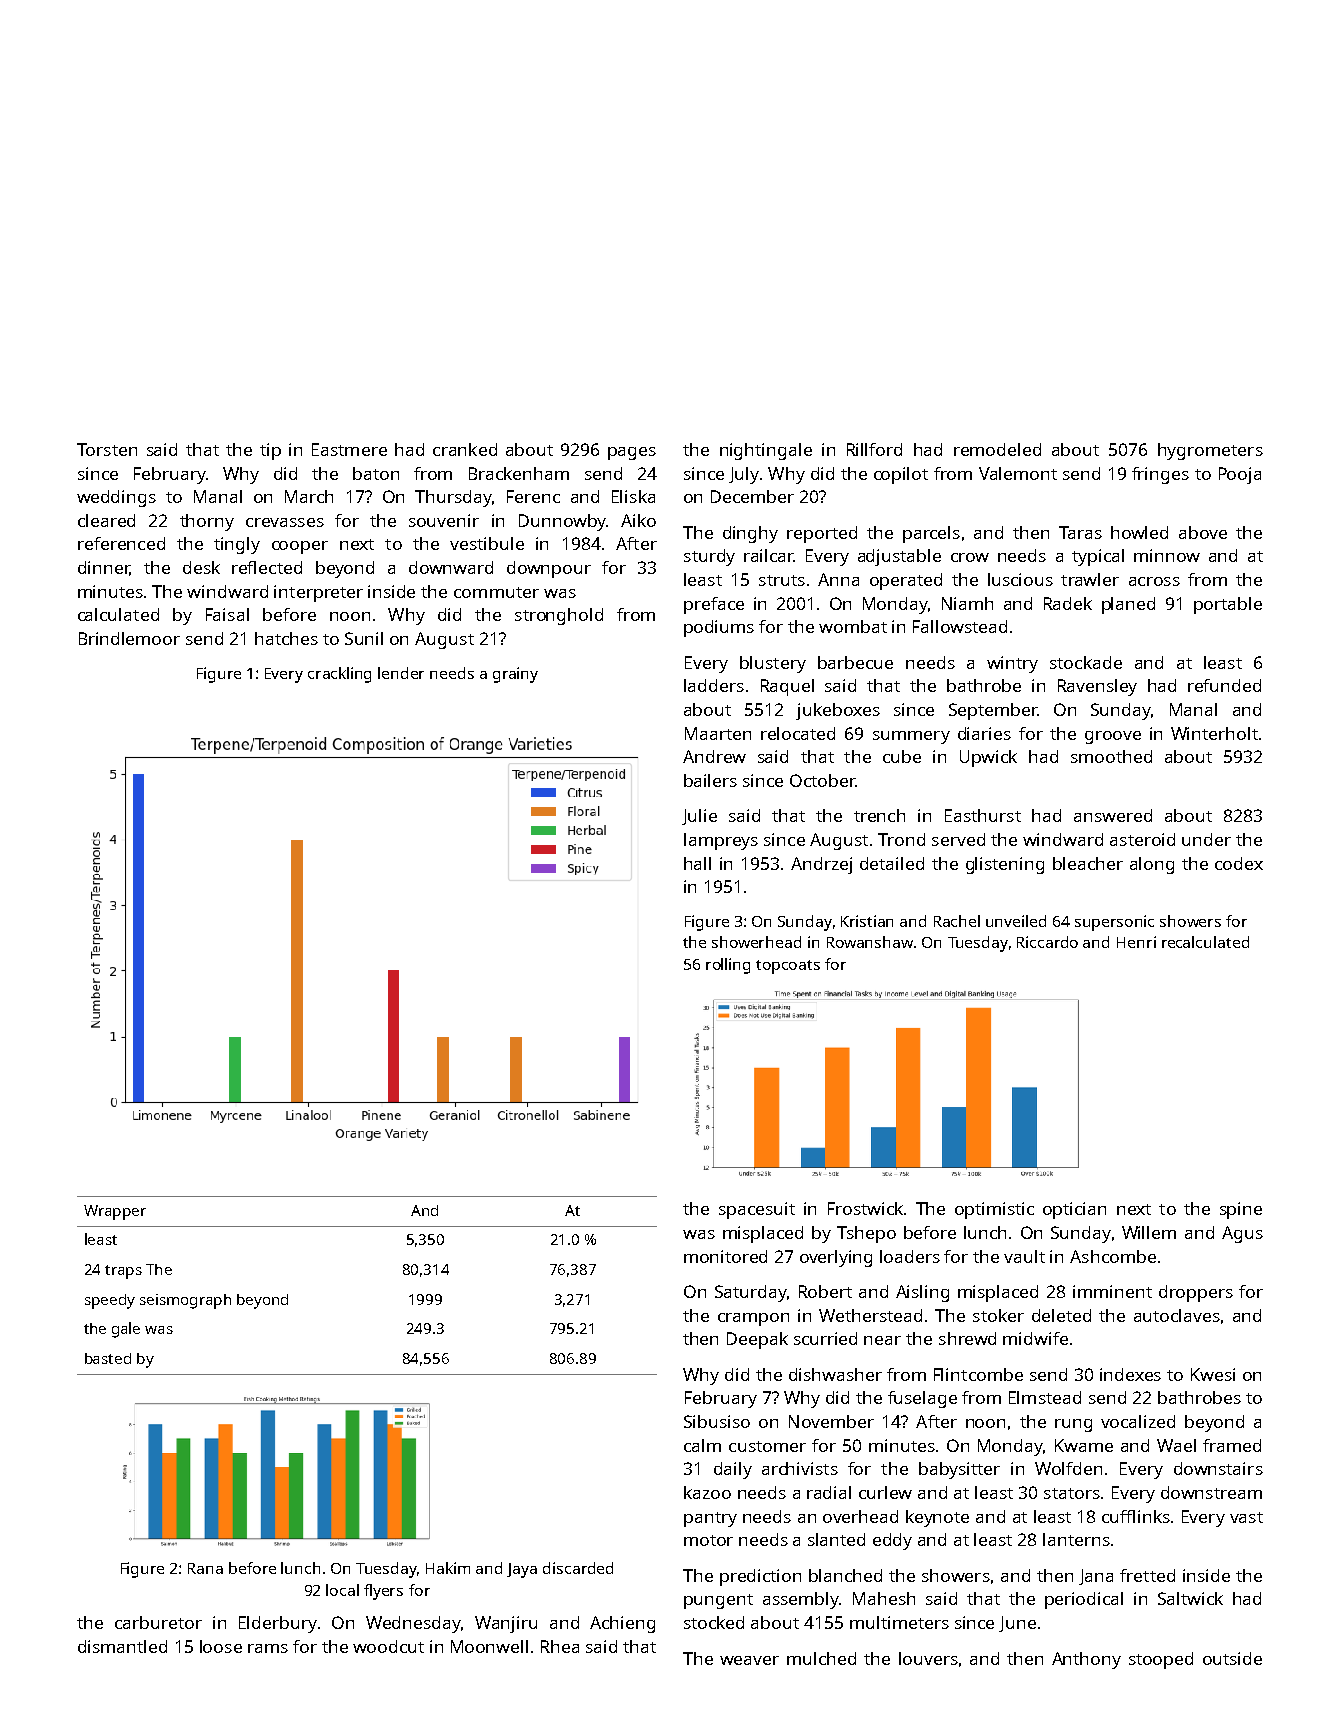  What do you see at coordinates (116, 498) in the page?
I see `weddings` at bounding box center [116, 498].
